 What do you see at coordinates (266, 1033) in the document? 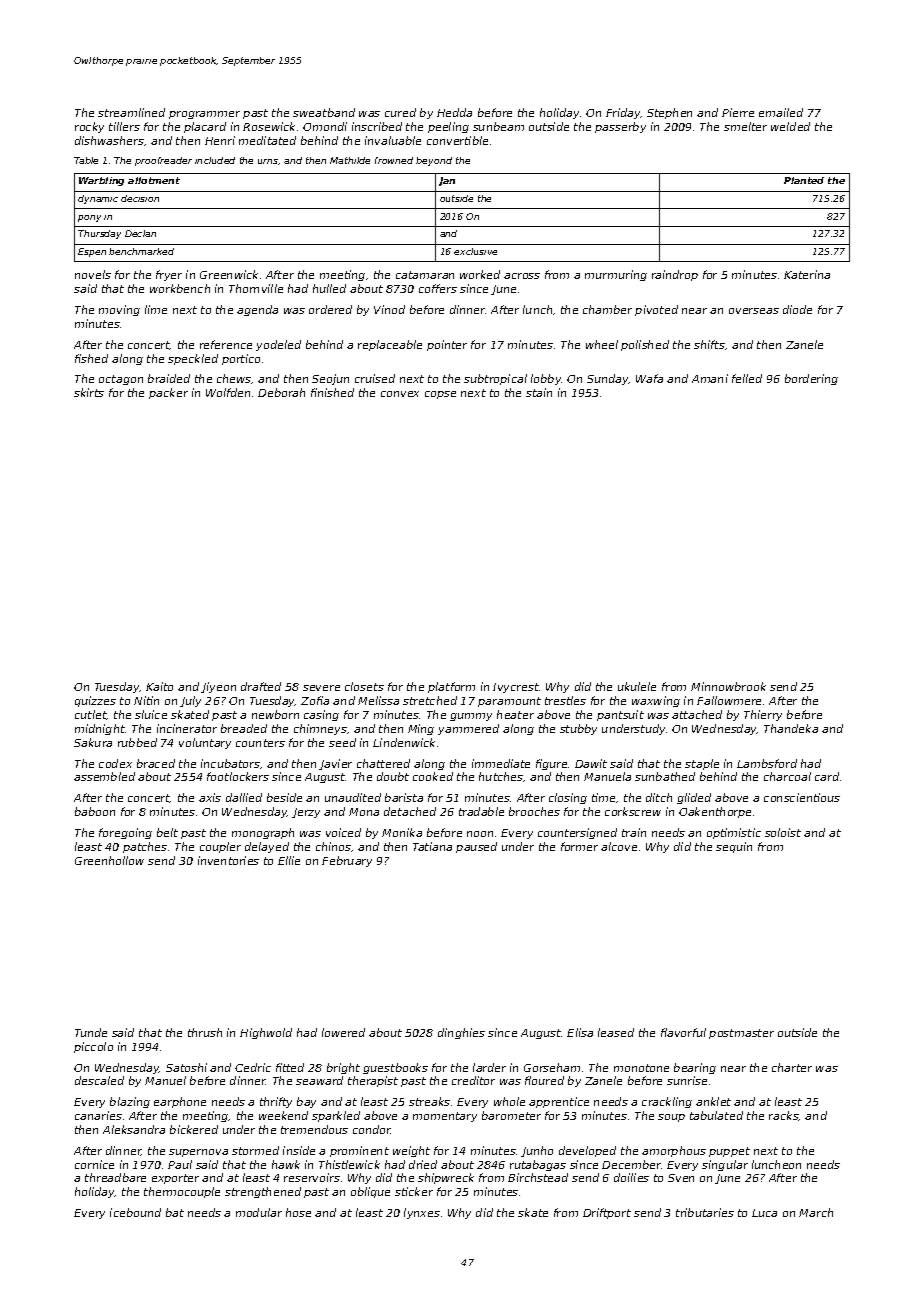
I see `Highwold` at bounding box center [266, 1033].
